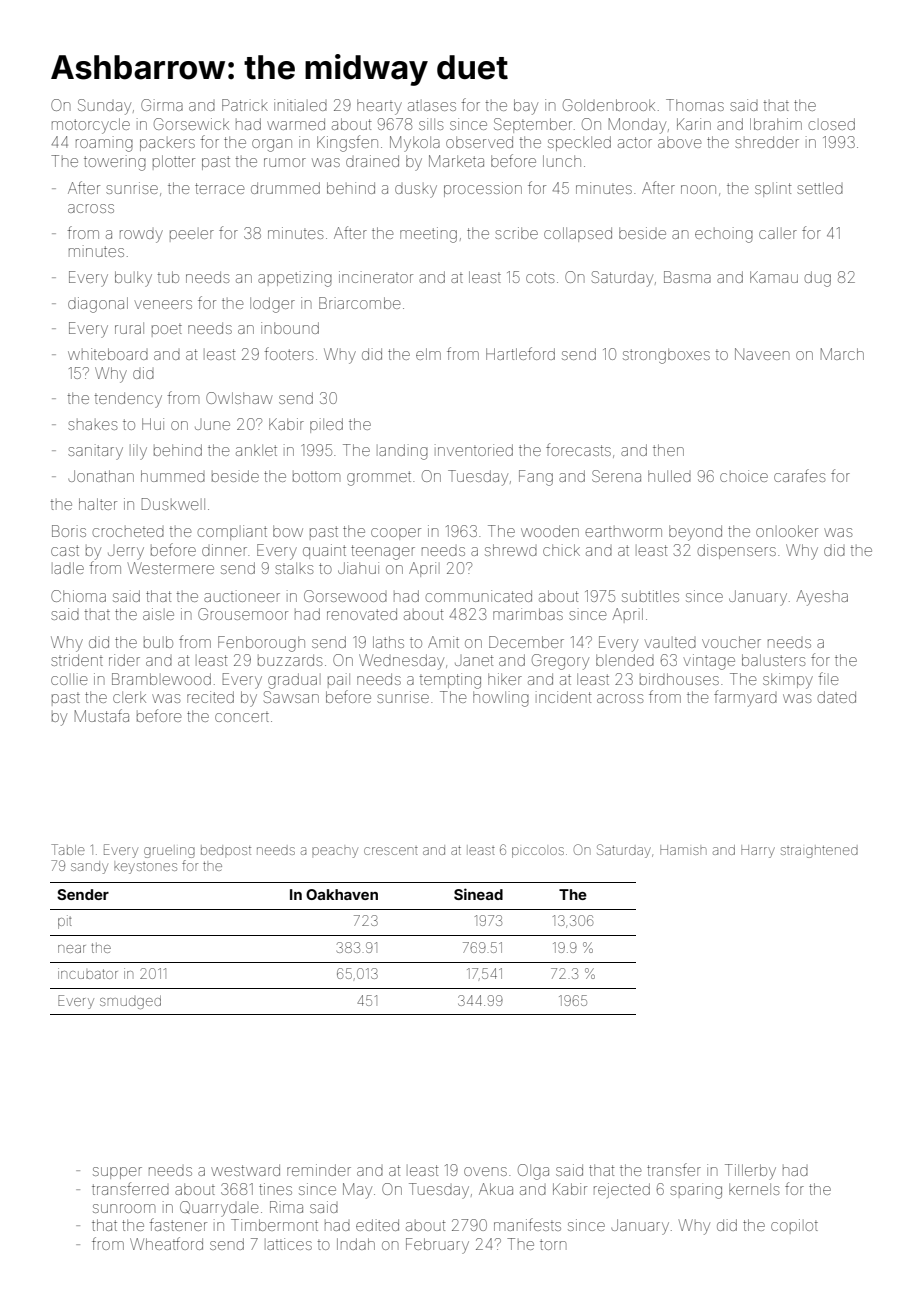 This screenshot has height=1308, width=924. Describe the element at coordinates (158, 642) in the screenshot. I see `bulb` at that location.
